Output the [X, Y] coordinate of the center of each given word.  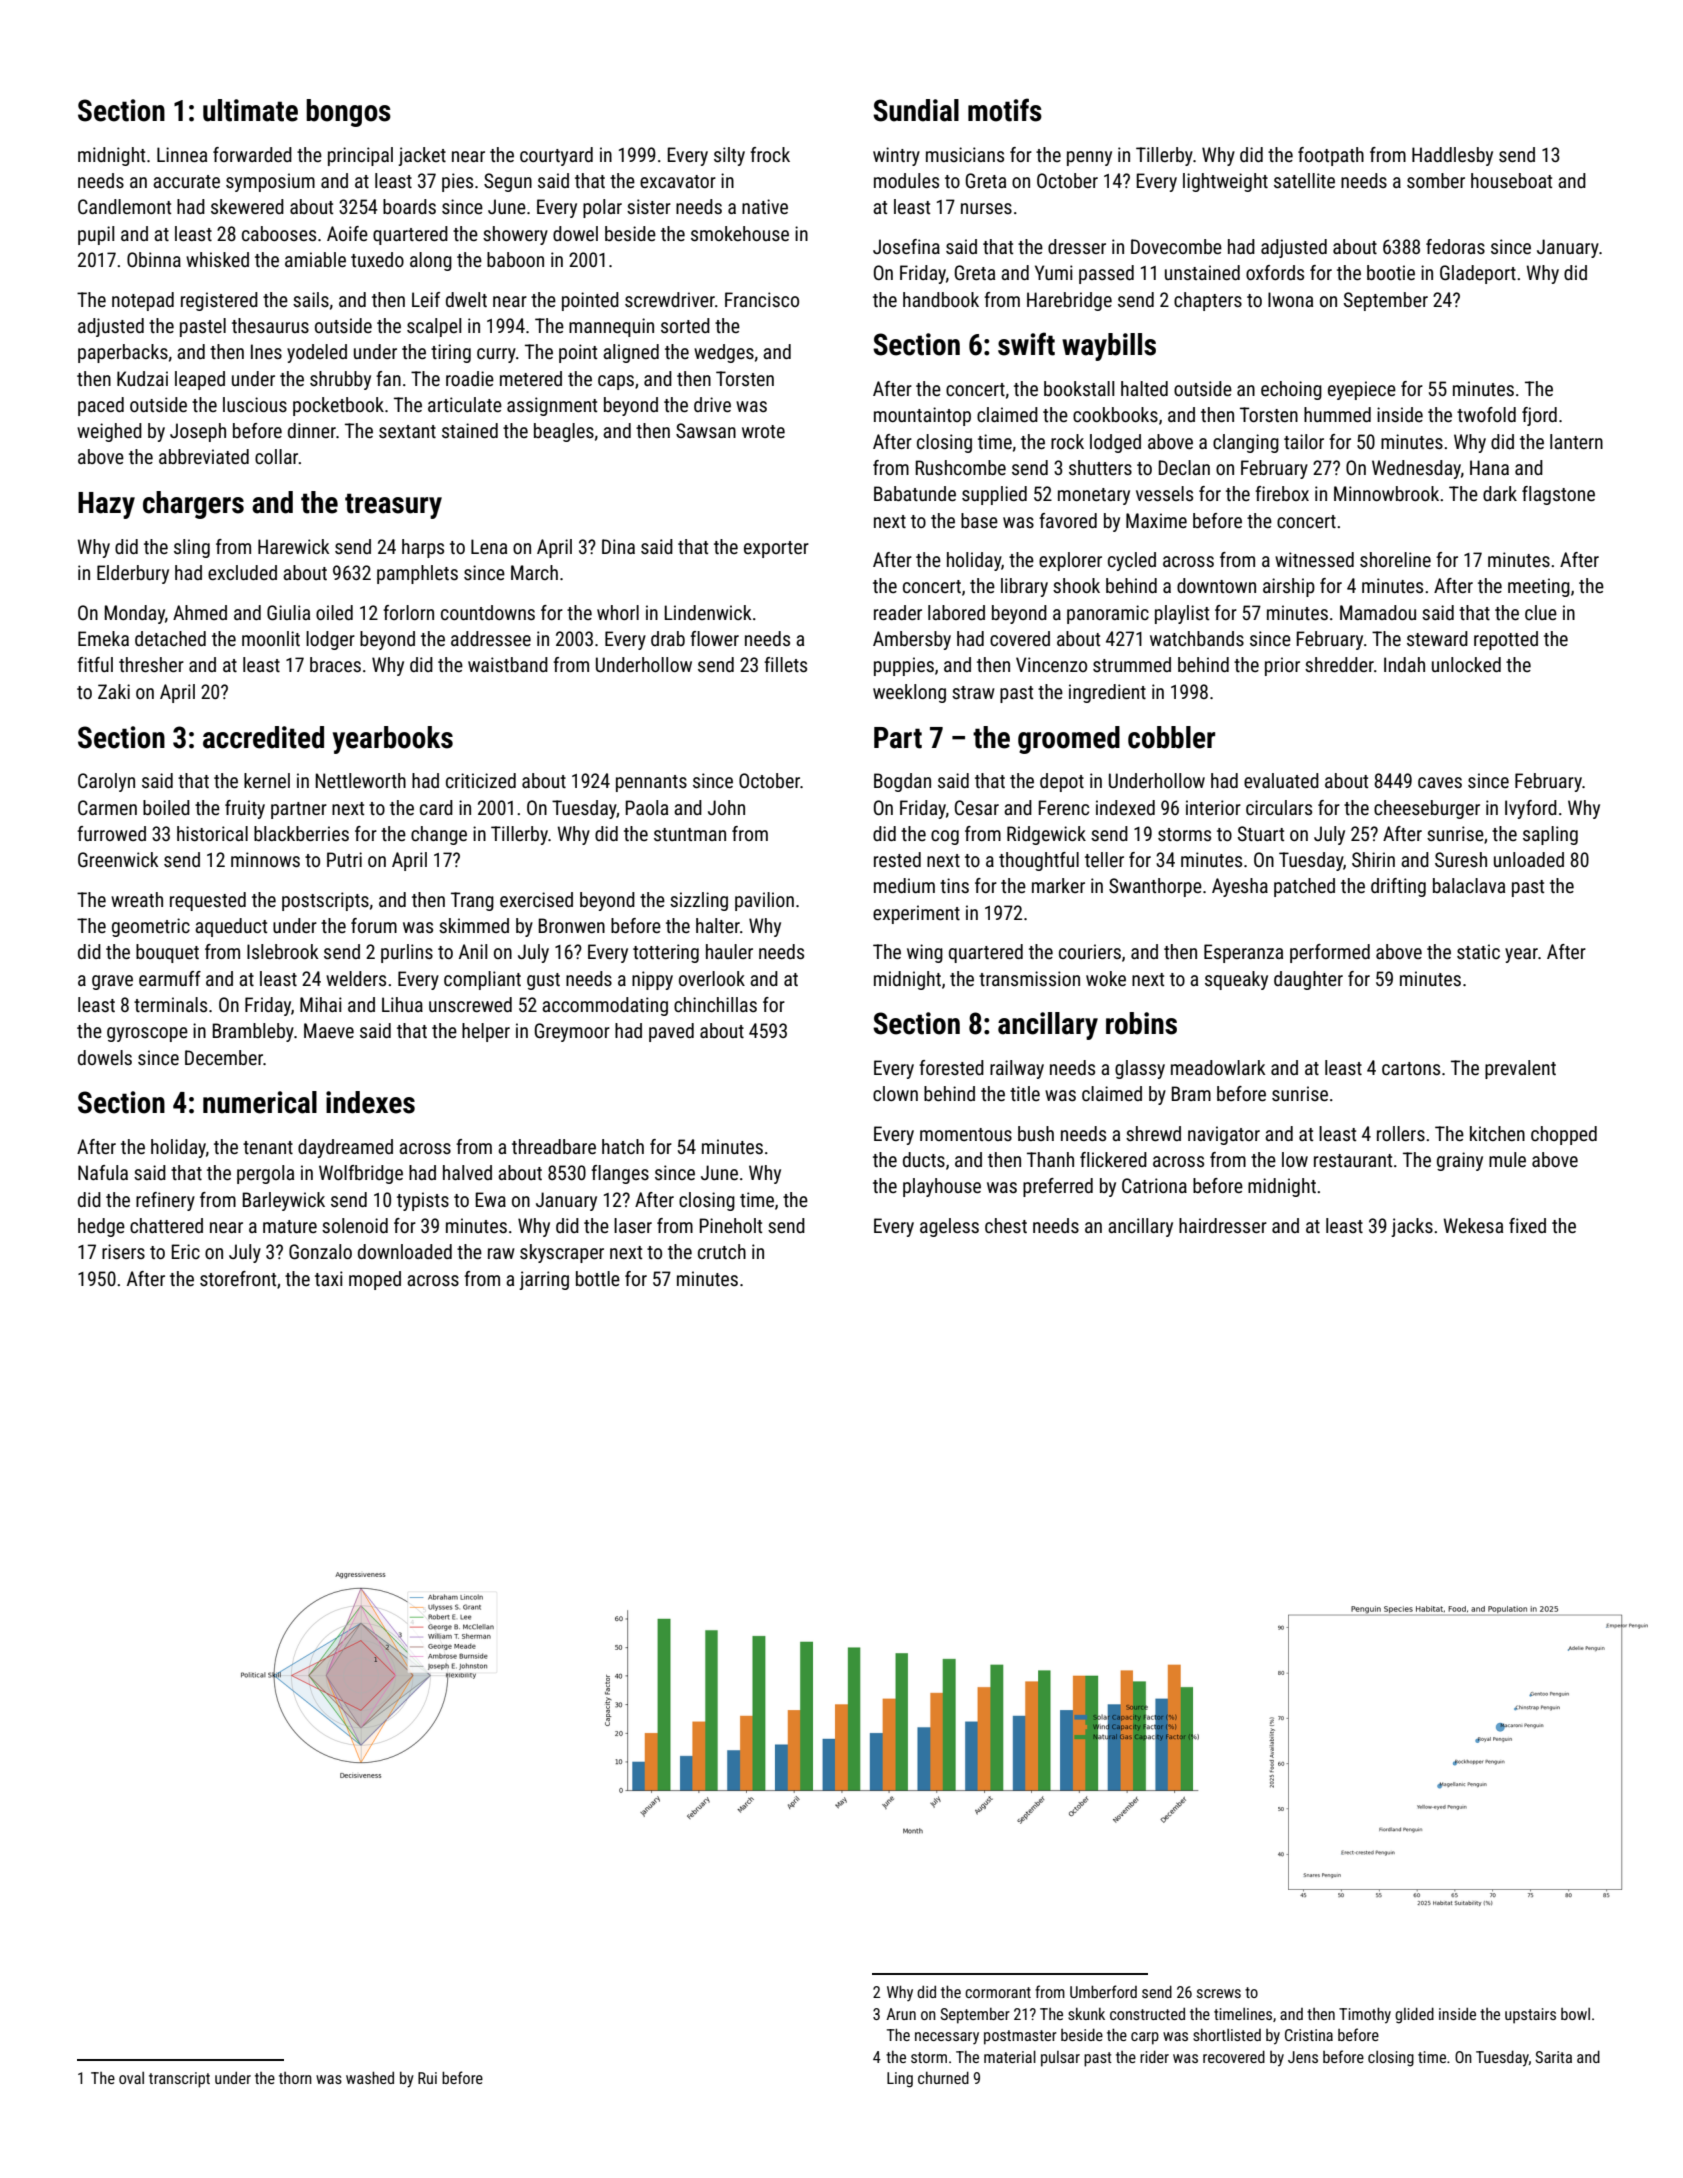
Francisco [762, 299]
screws [1219, 1993]
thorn [295, 2078]
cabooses [279, 233]
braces [335, 664]
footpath [1331, 156]
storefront [238, 1278]
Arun [901, 2014]
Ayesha [1240, 887]
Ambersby [912, 640]
